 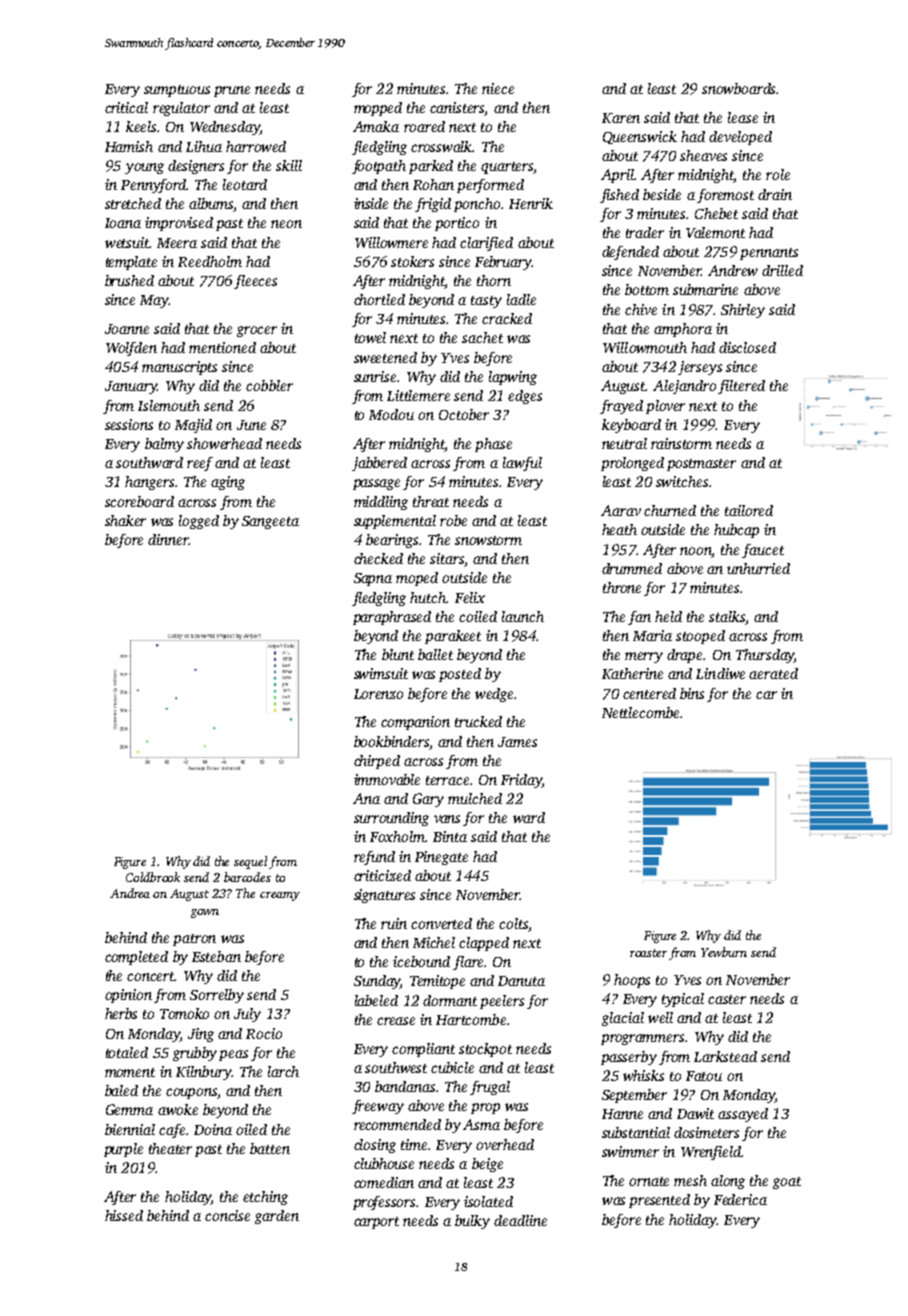 I want to click on postmaster, so click(x=701, y=465).
